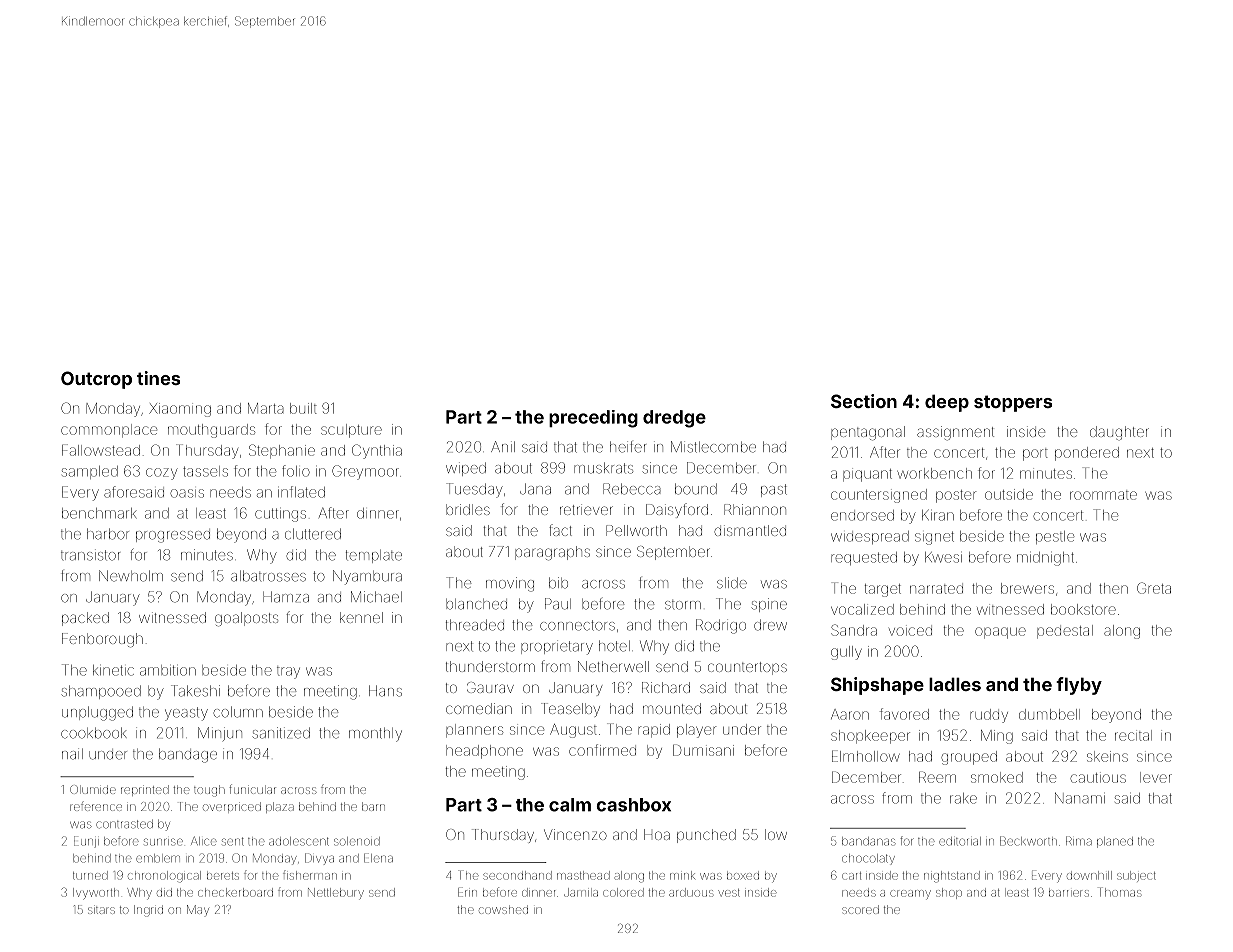 Image resolution: width=1233 pixels, height=952 pixels. I want to click on Thomas, so click(1119, 892).
